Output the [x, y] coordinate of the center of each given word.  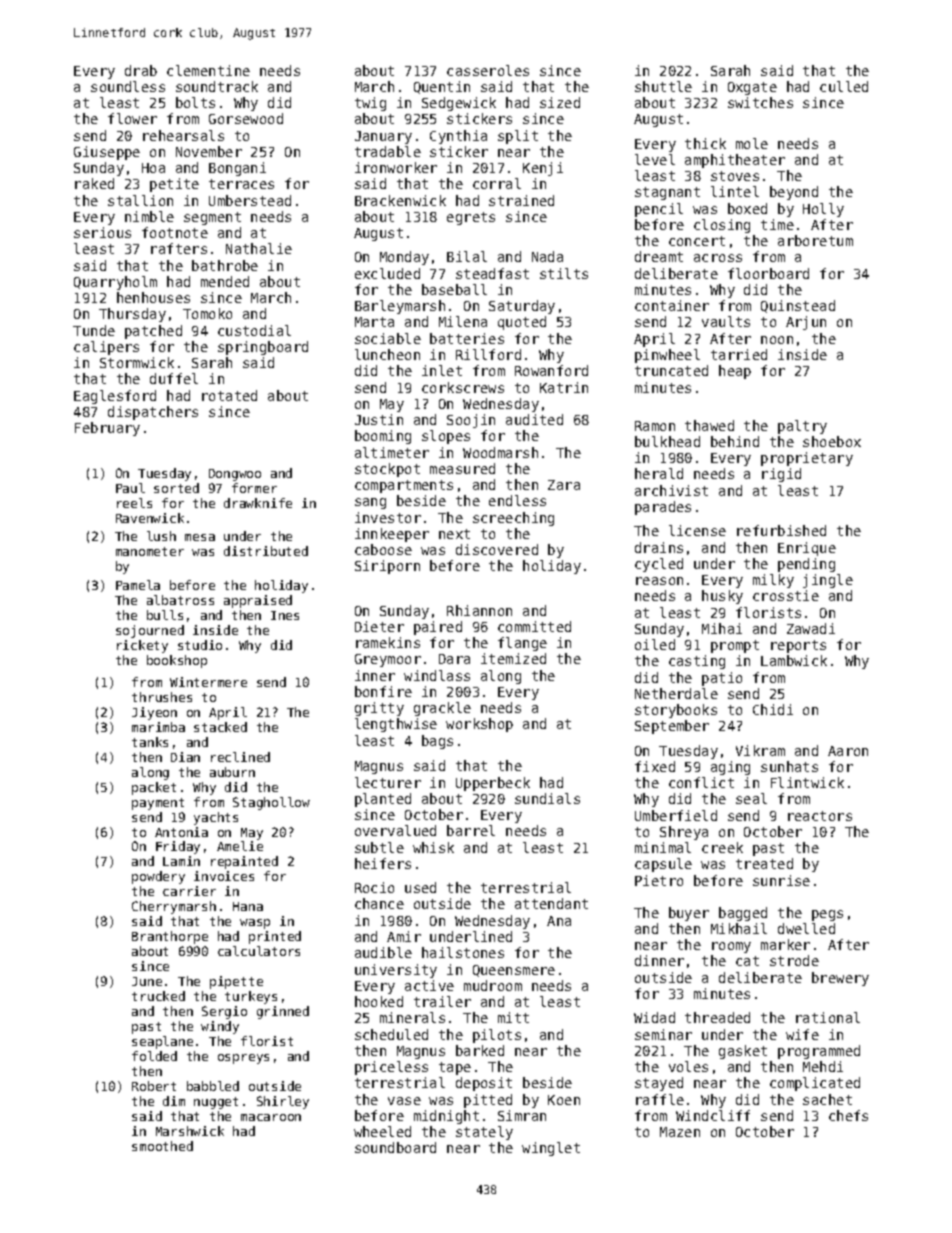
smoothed [162, 1146]
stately [484, 1133]
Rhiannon [479, 610]
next [454, 534]
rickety [142, 646]
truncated [671, 370]
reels [134, 503]
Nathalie [259, 248]
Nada [547, 256]
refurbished [781, 530]
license [697, 530]
